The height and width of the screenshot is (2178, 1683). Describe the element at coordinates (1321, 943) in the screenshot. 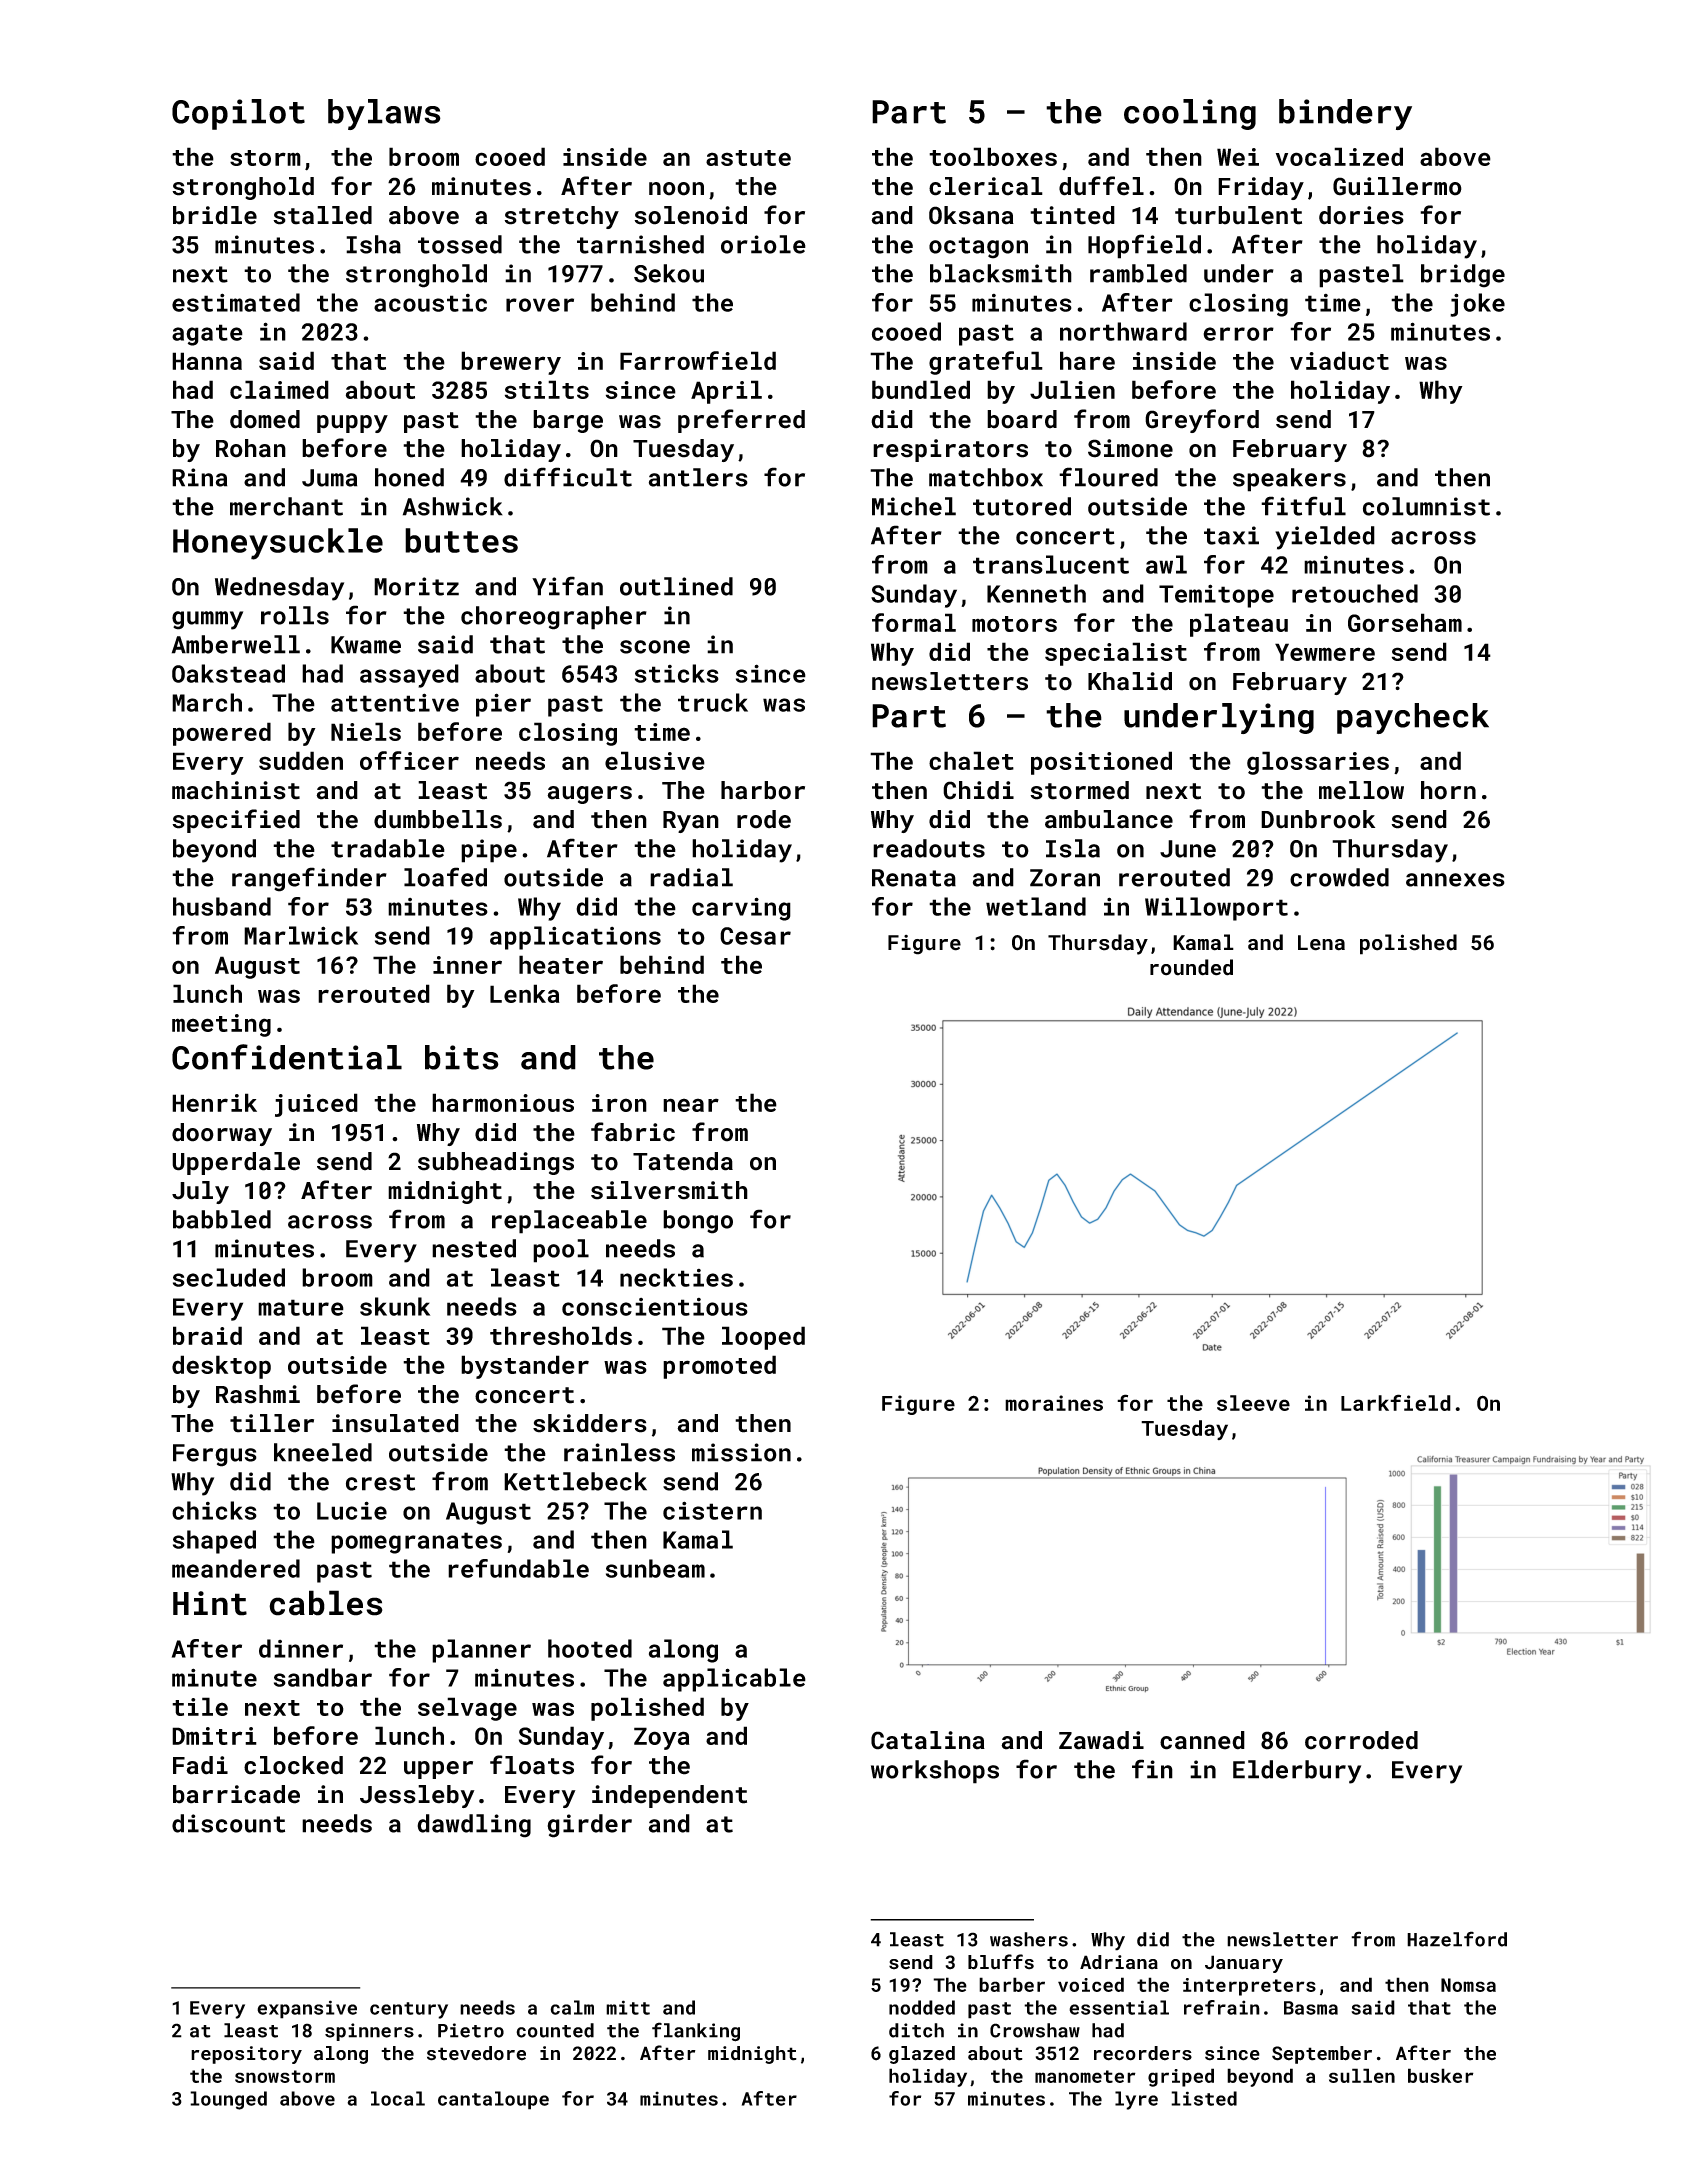

I see `Lena` at that location.
